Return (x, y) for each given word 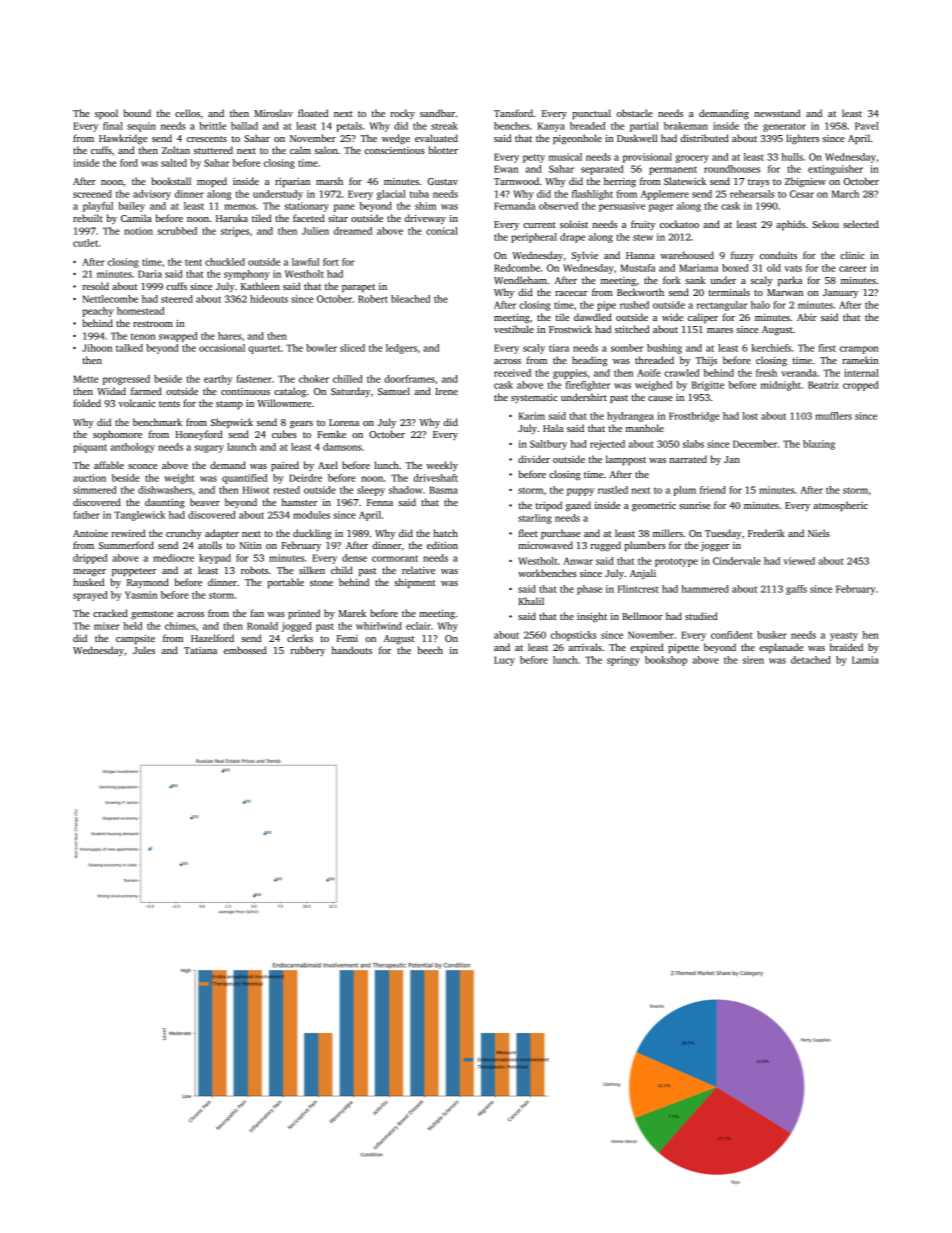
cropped (861, 386)
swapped (178, 337)
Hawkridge (123, 139)
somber (627, 348)
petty (534, 158)
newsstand (777, 113)
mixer (106, 626)
